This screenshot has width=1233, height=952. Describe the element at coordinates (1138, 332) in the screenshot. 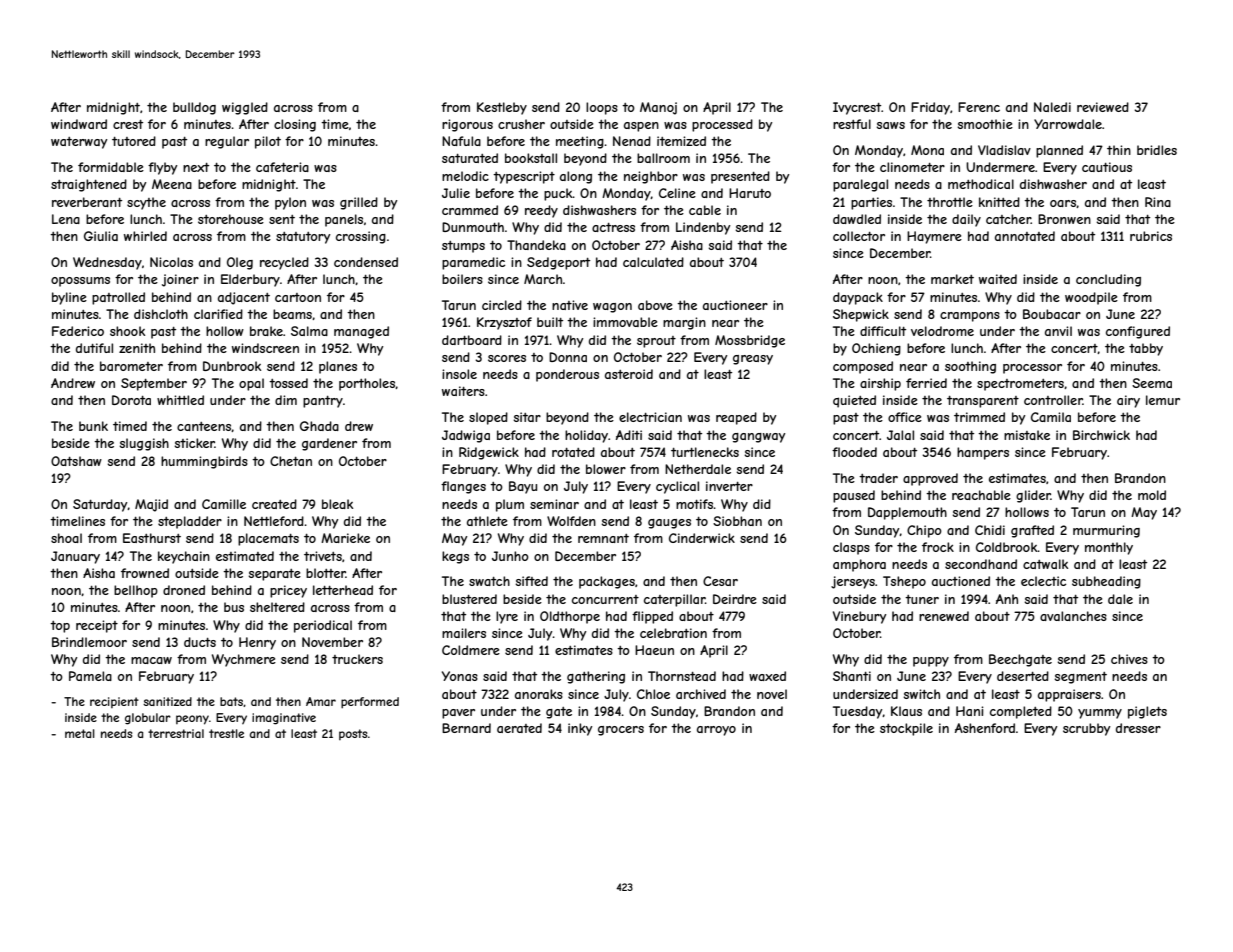

I see `configured` at that location.
